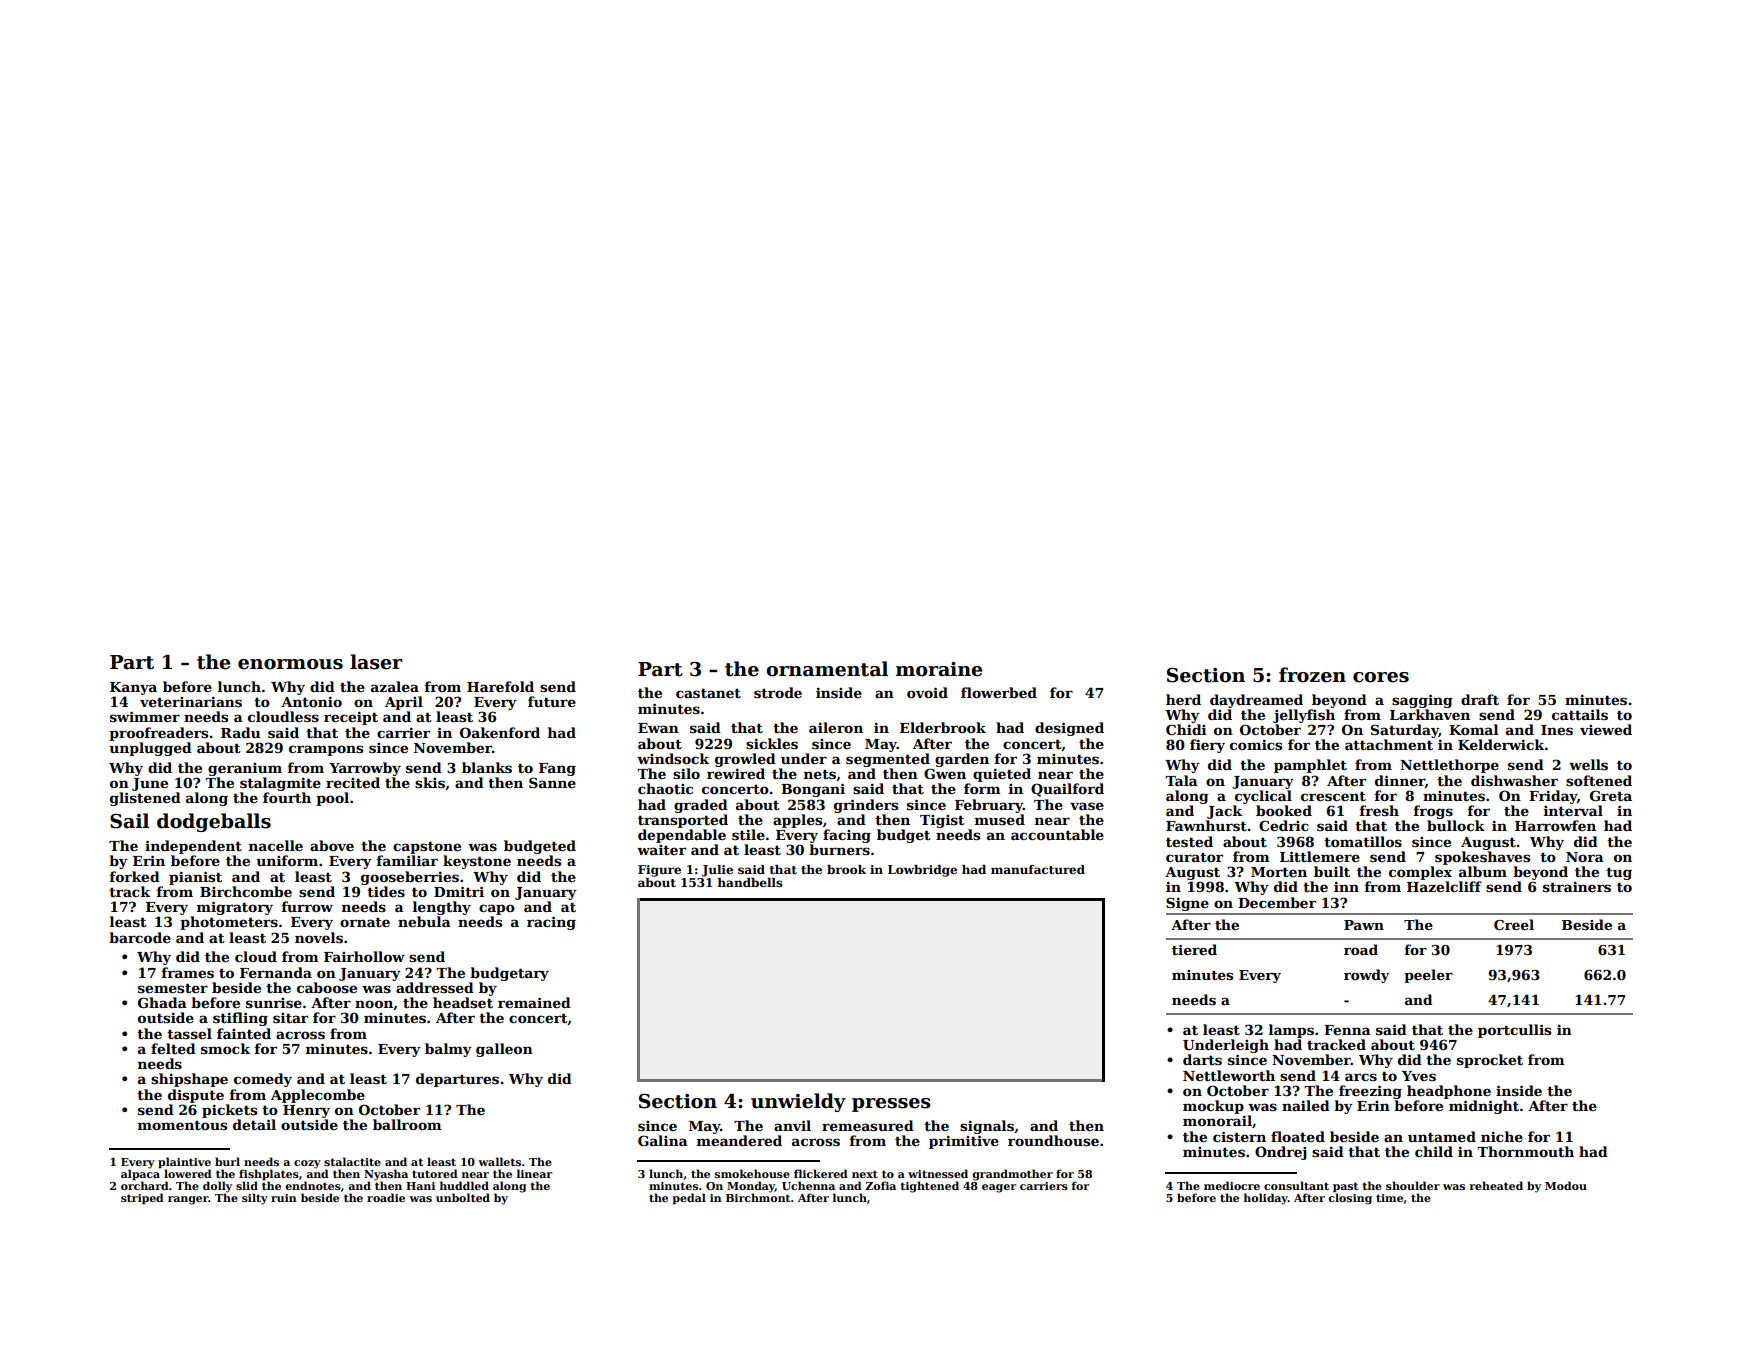 This page has width=1742, height=1346. I want to click on transported, so click(683, 821).
